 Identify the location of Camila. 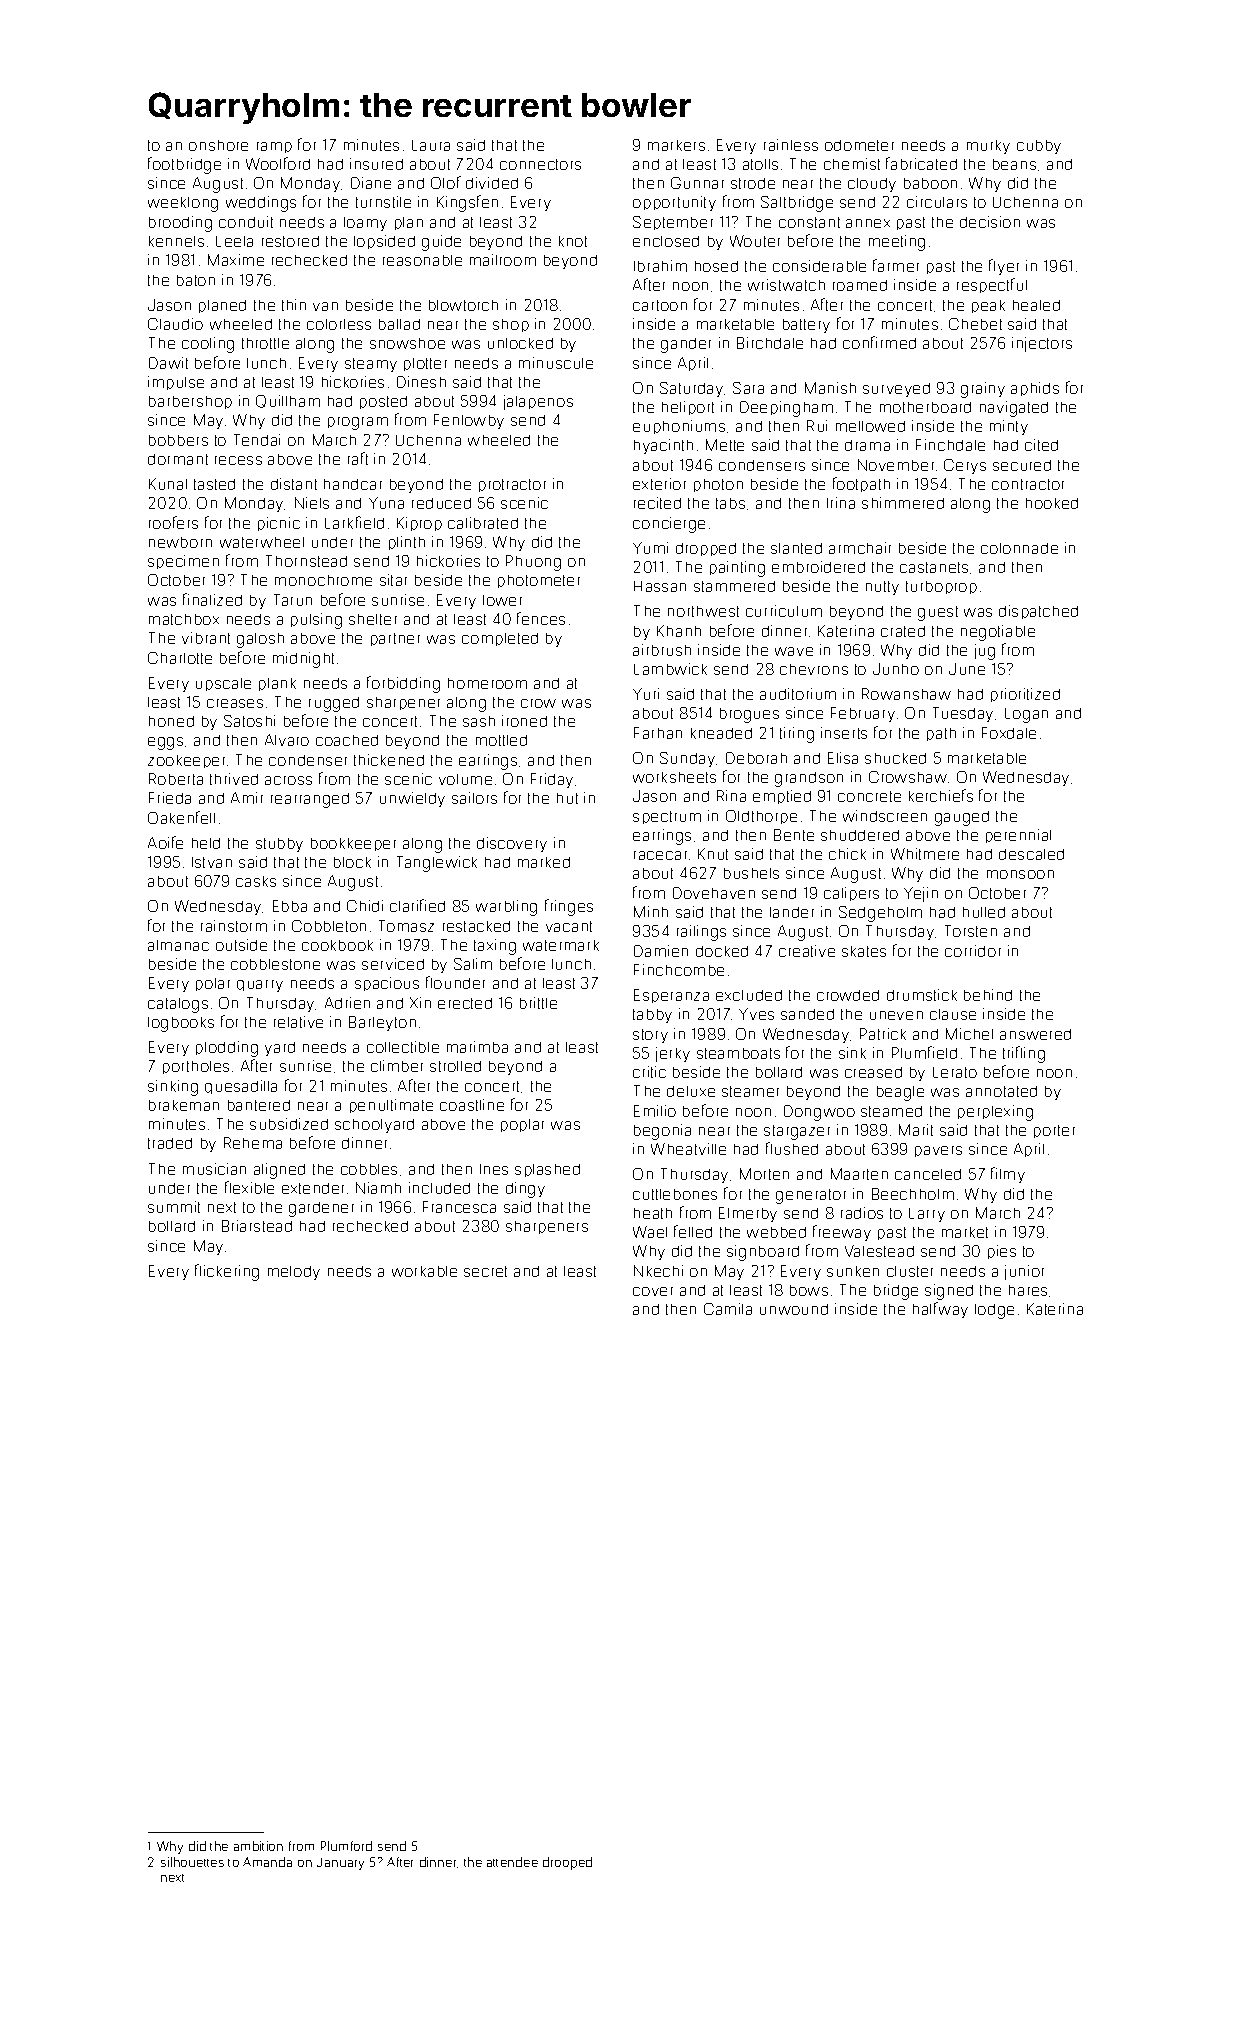
(728, 1309).
